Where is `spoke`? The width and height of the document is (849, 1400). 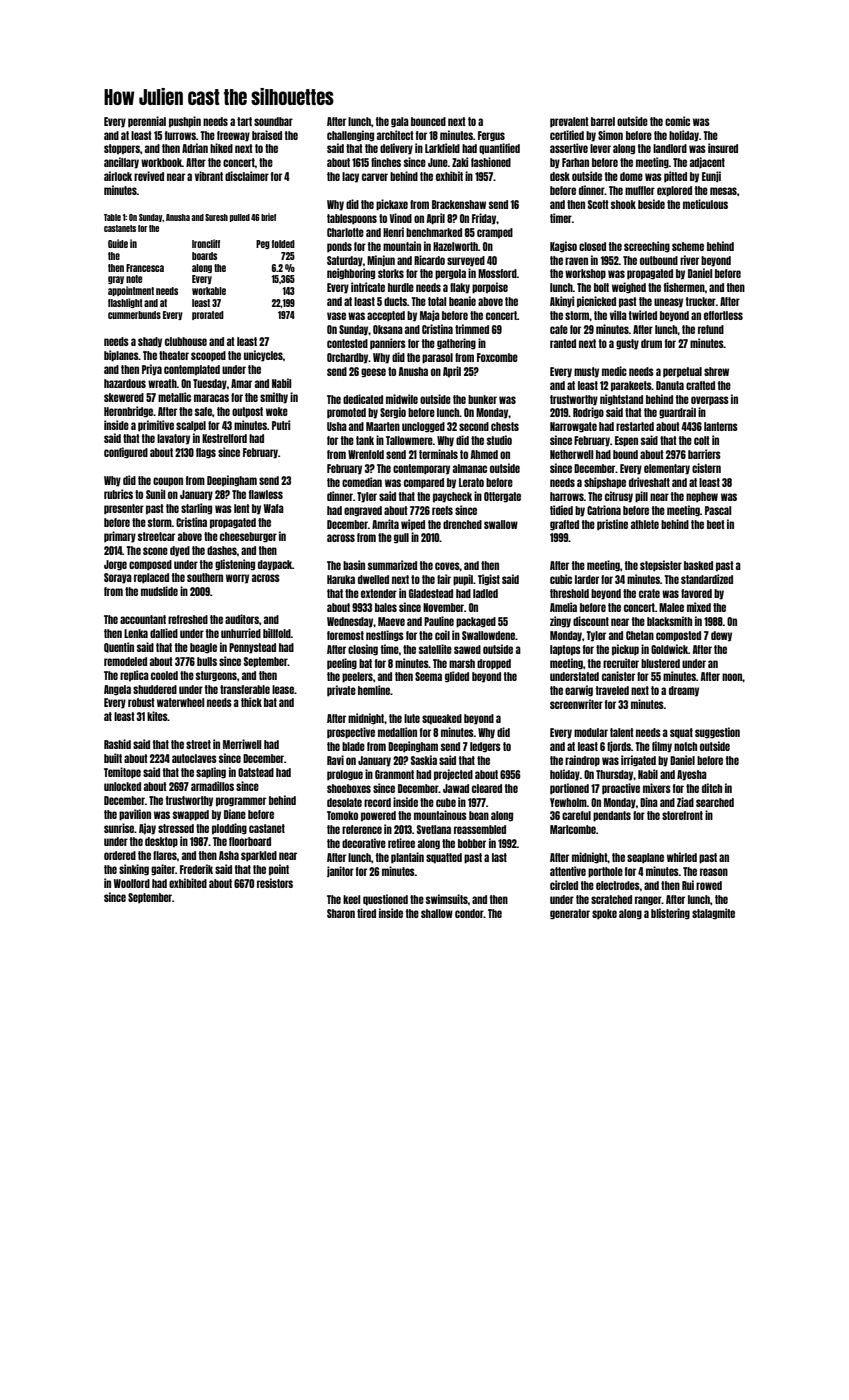
spoke is located at coordinates (604, 914).
